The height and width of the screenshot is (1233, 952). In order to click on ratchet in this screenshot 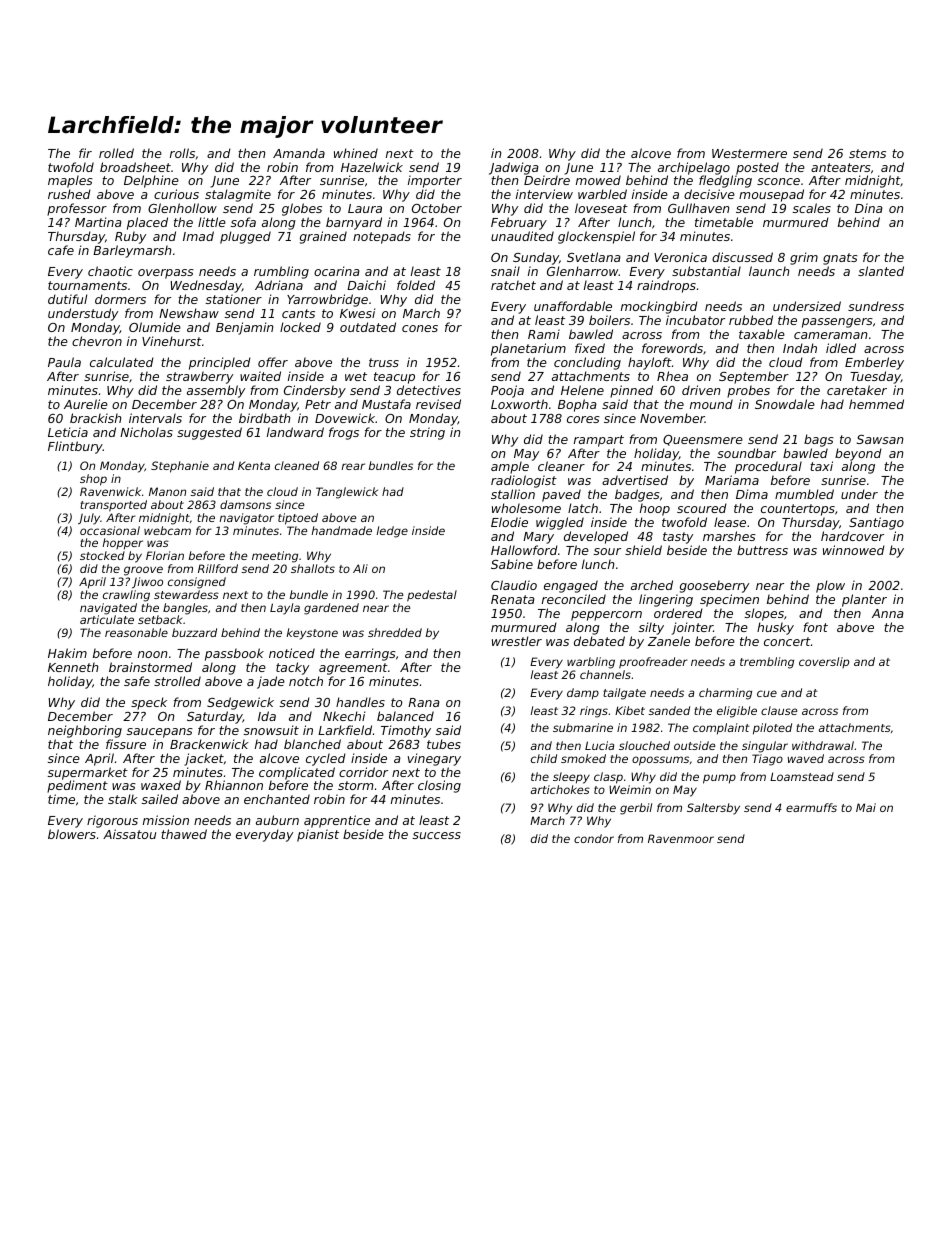, I will do `click(513, 285)`.
